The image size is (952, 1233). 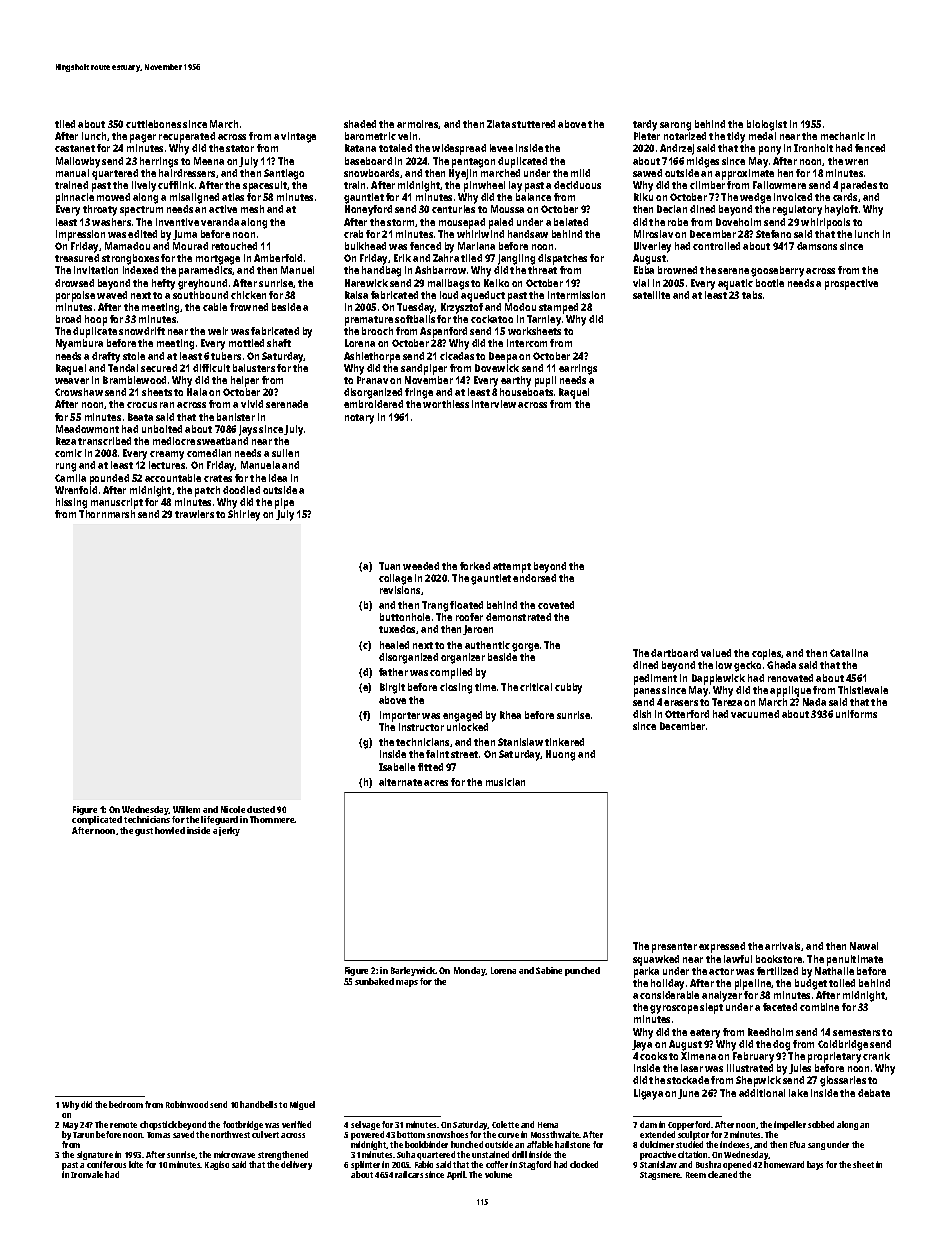 What do you see at coordinates (645, 125) in the screenshot?
I see `tardy` at bounding box center [645, 125].
